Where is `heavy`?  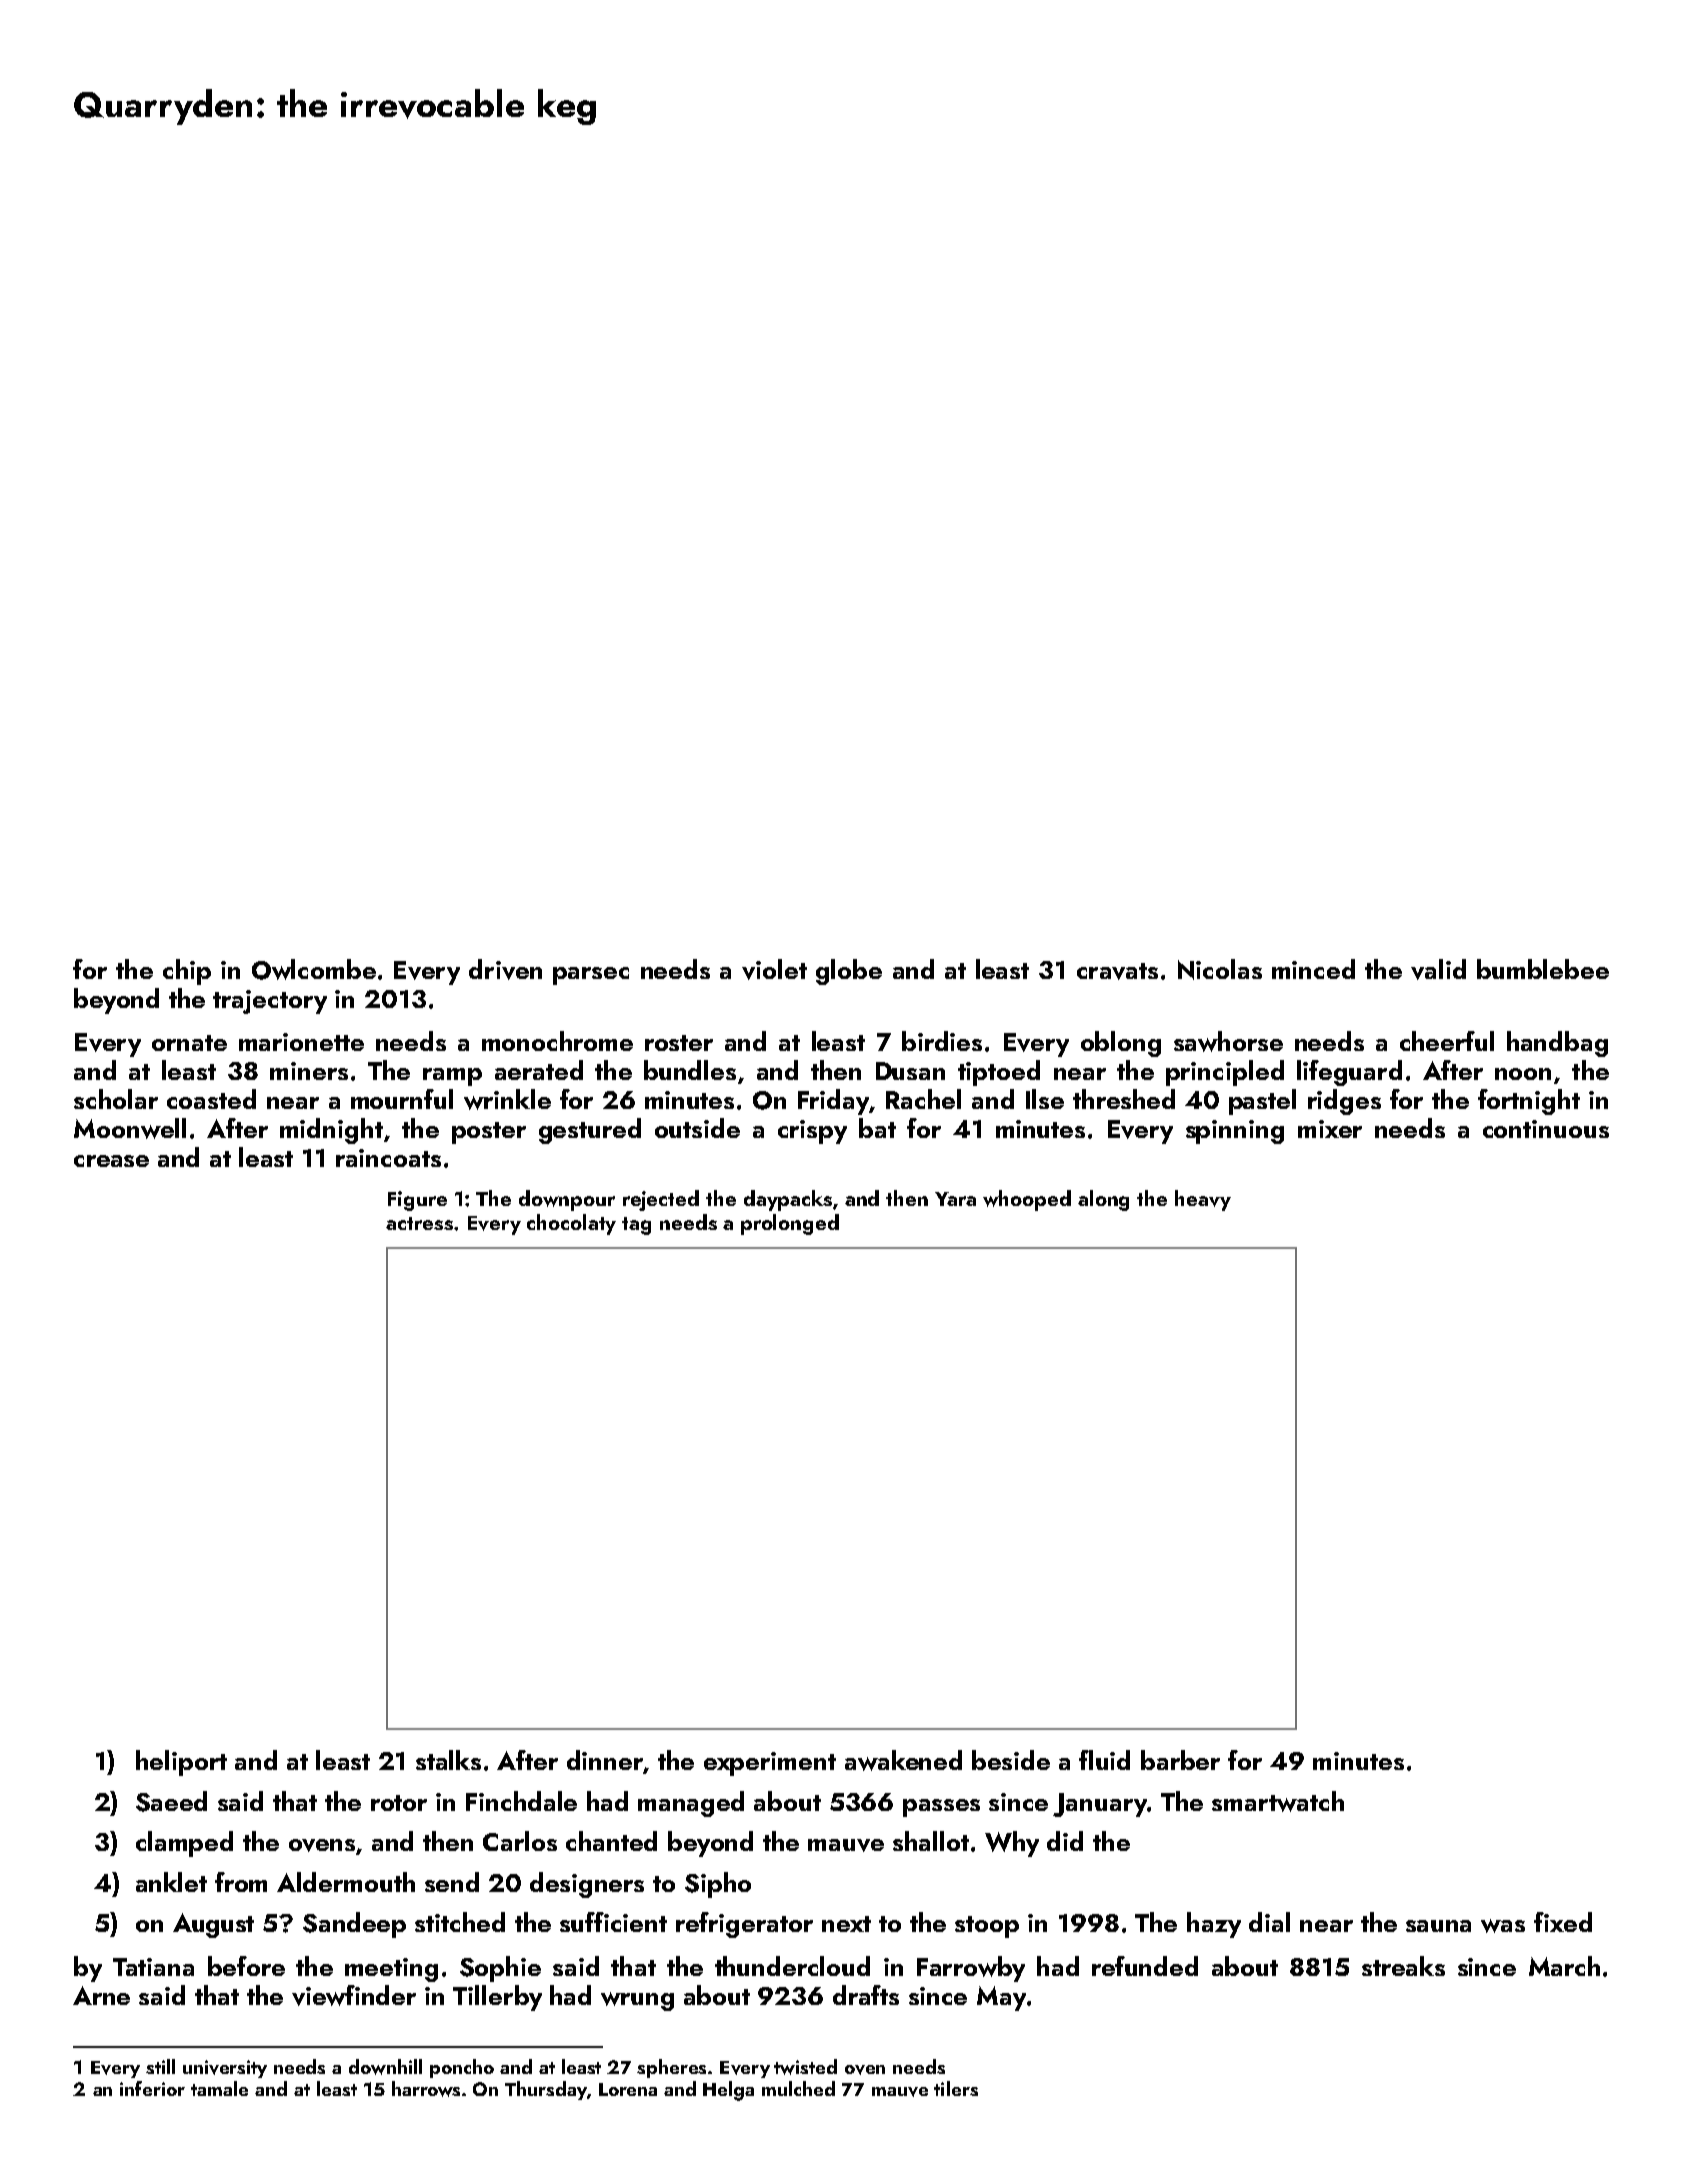 heavy is located at coordinates (1203, 1200).
